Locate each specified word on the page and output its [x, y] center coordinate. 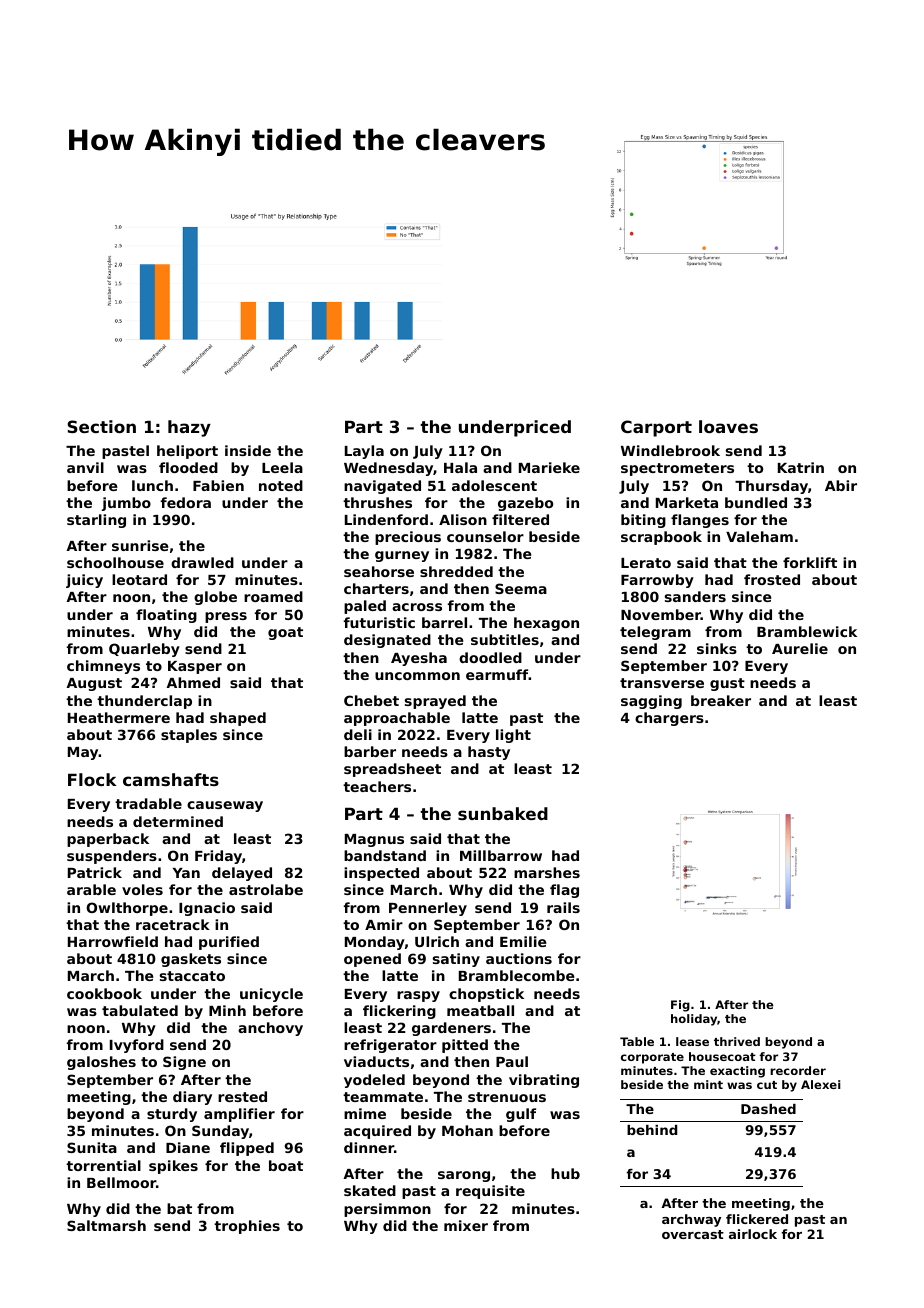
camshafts [171, 779]
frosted [772, 579]
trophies [247, 1227]
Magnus [374, 840]
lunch [152, 485]
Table [637, 1041]
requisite [490, 1192]
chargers [669, 719]
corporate [652, 1058]
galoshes [101, 1063]
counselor [485, 536]
